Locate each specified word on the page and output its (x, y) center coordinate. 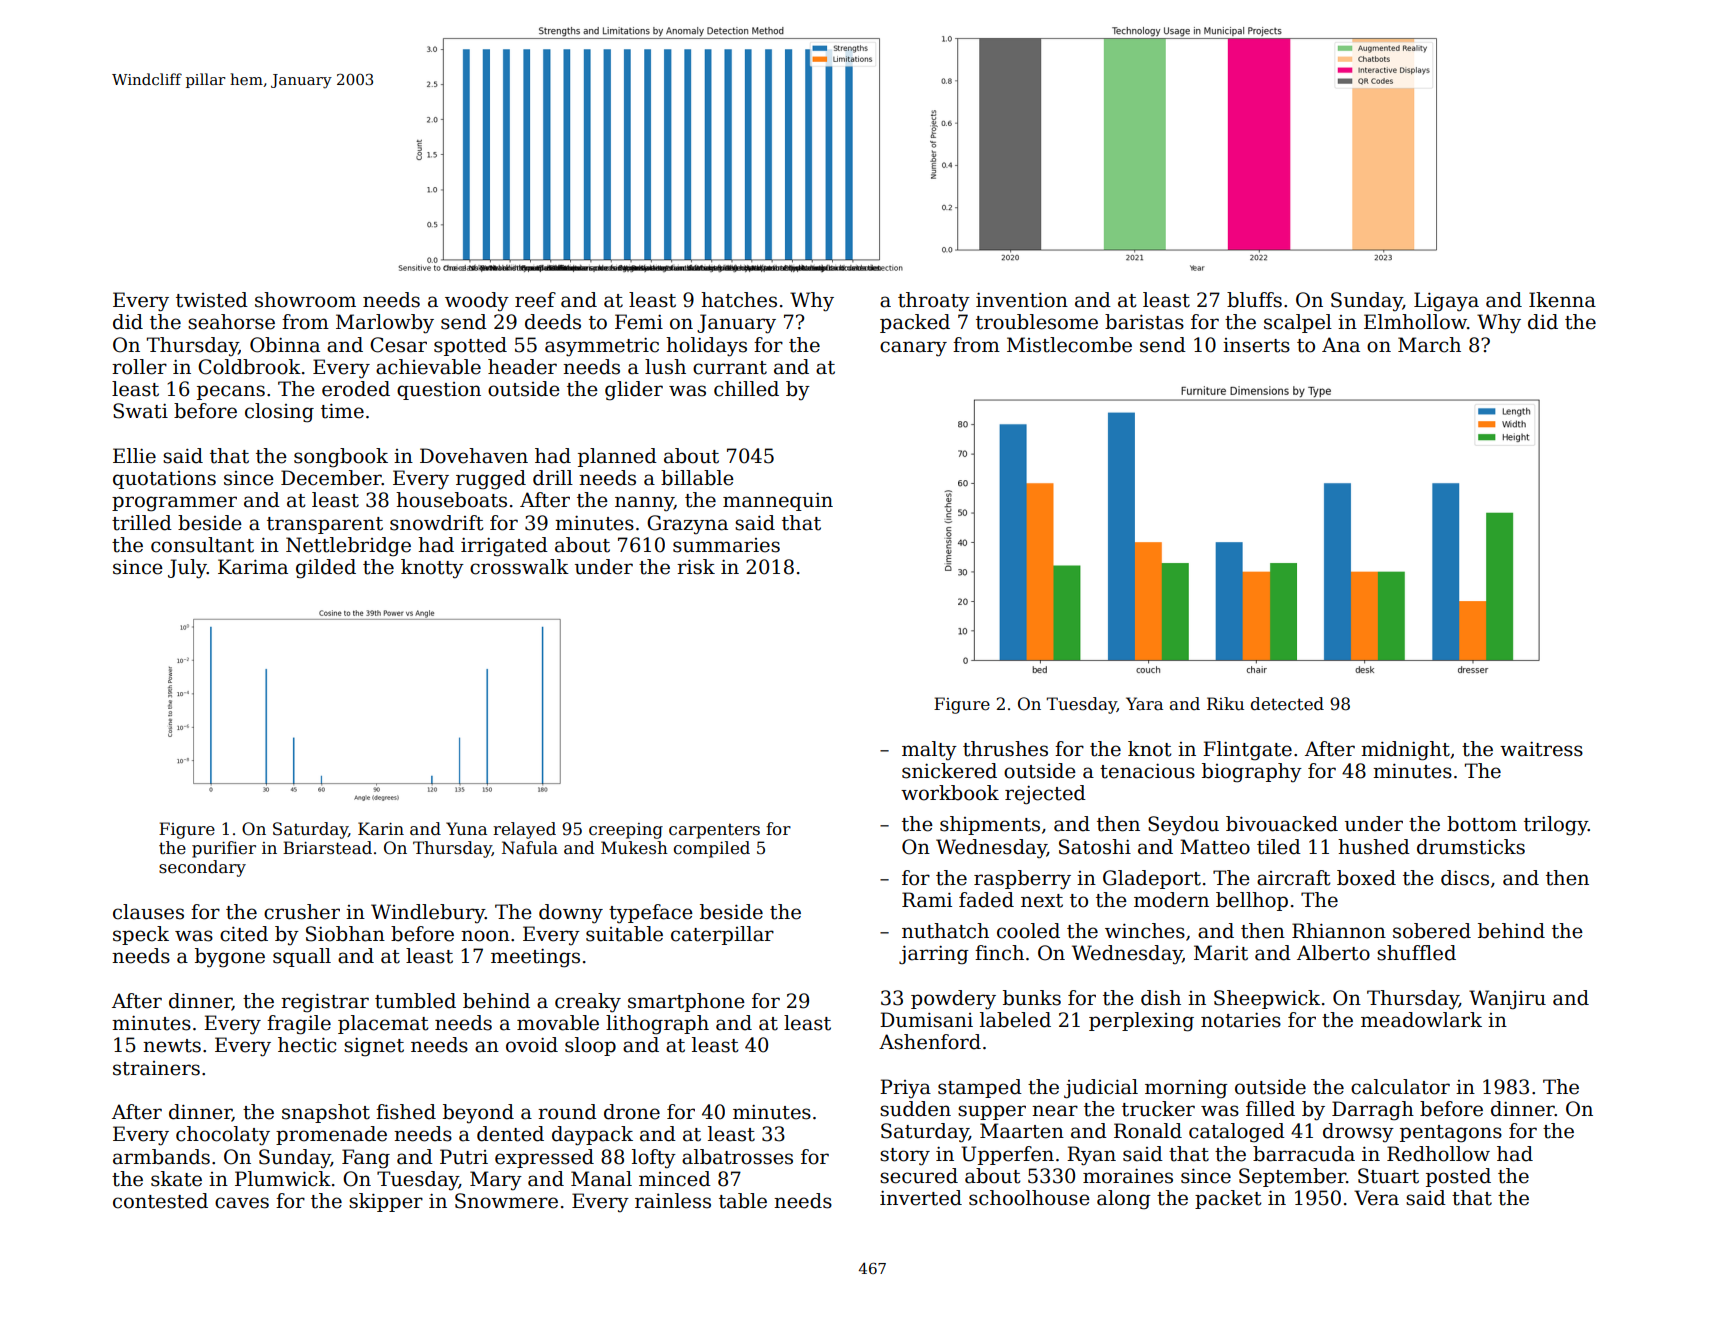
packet (1228, 1199)
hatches (739, 300)
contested (160, 1201)
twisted (212, 300)
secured (919, 1176)
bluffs (1254, 300)
